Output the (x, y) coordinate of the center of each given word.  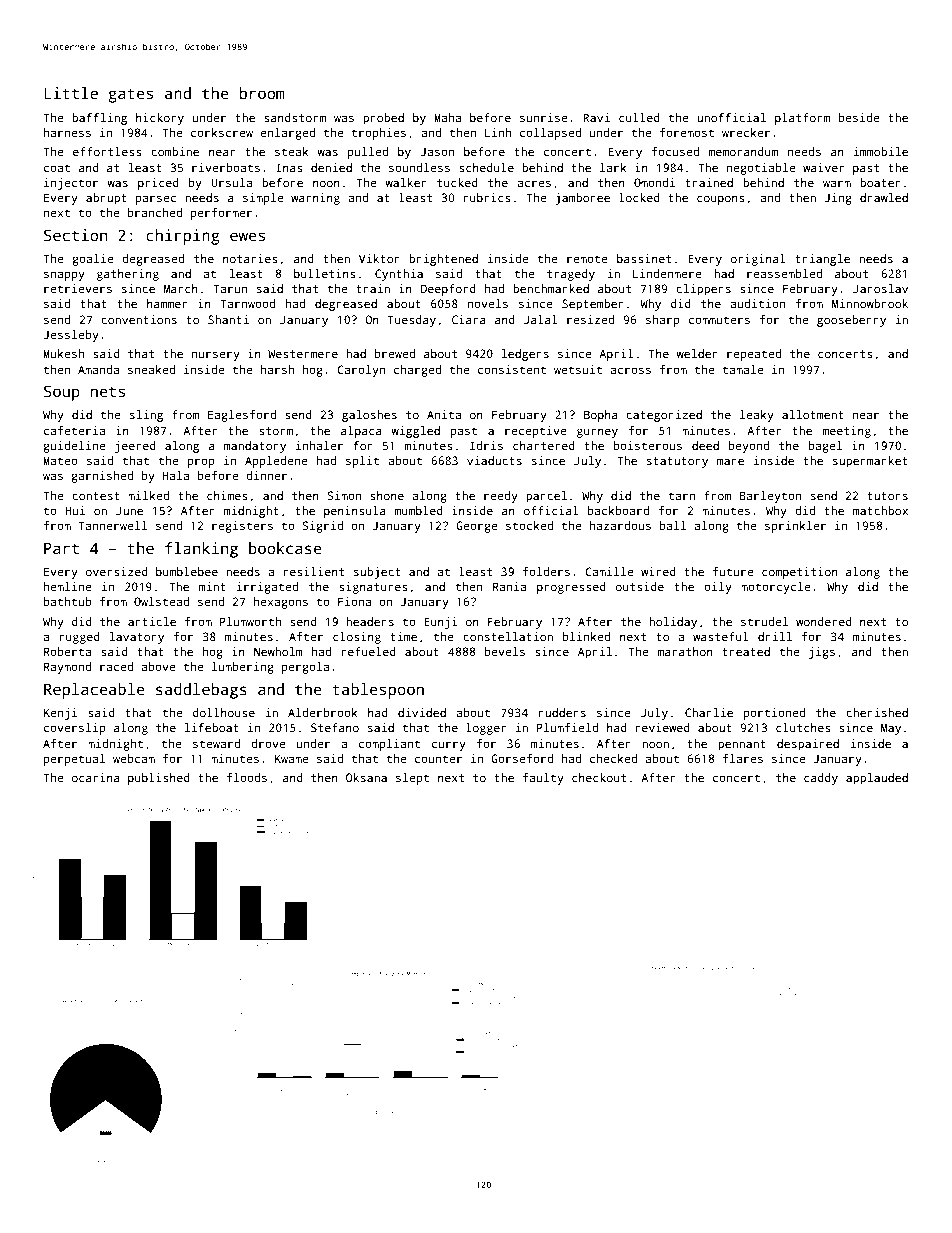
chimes (227, 495)
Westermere (303, 353)
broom (262, 93)
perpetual (74, 760)
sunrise (544, 117)
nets (108, 392)
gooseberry (851, 321)
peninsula (355, 512)
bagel (825, 447)
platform (802, 119)
